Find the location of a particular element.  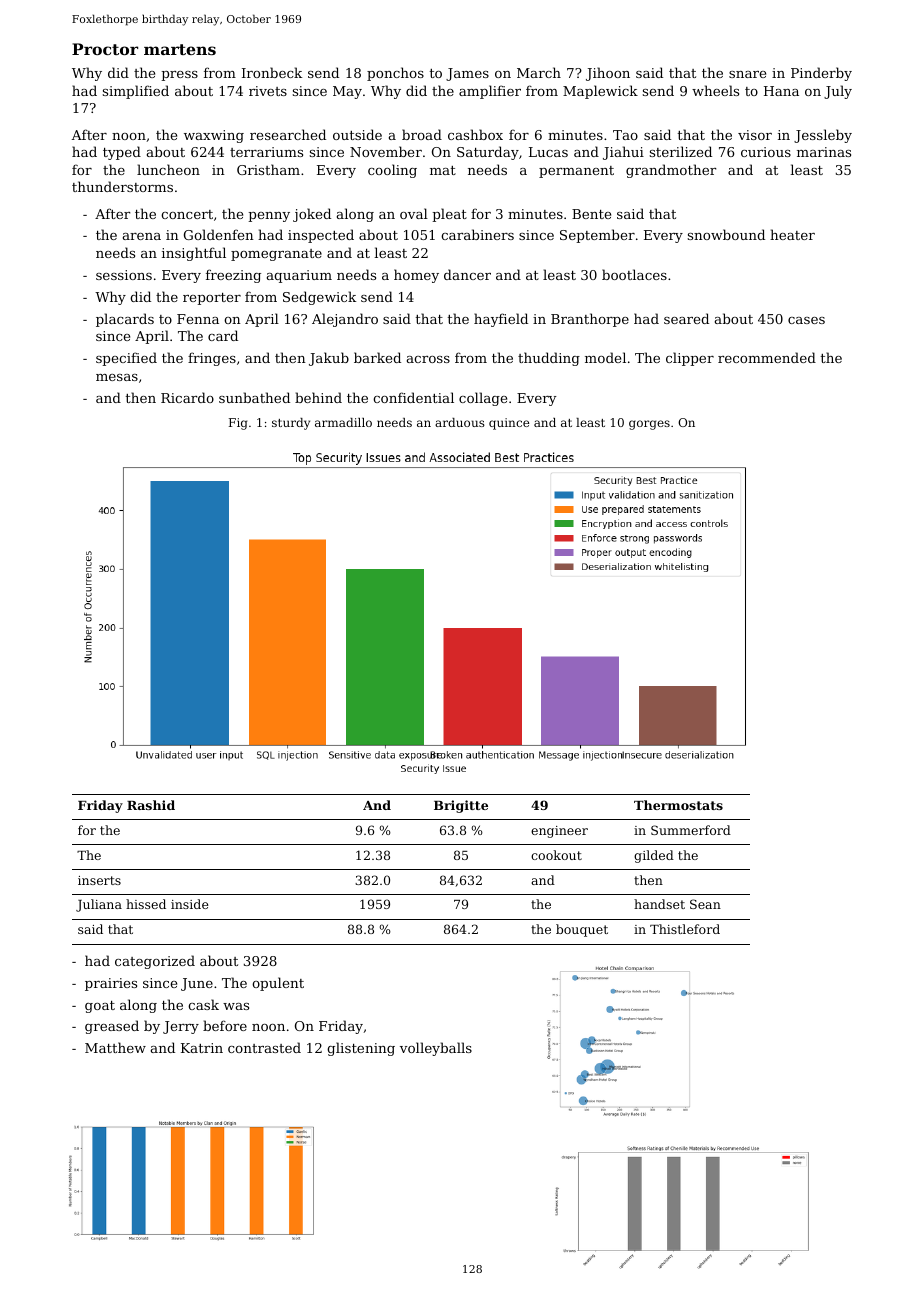

clipper is located at coordinates (690, 359).
